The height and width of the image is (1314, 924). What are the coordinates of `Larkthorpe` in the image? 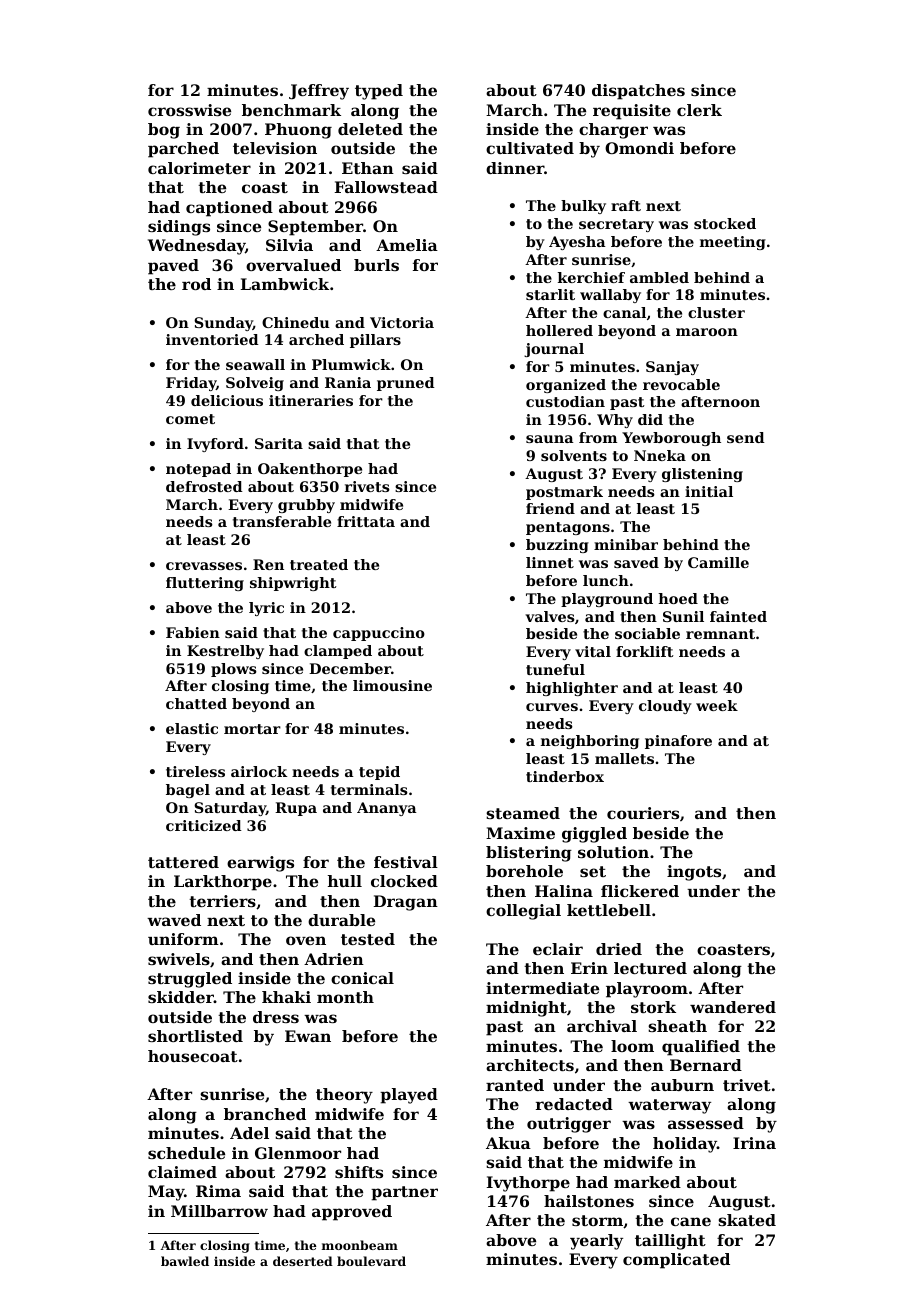 It's located at (223, 883).
